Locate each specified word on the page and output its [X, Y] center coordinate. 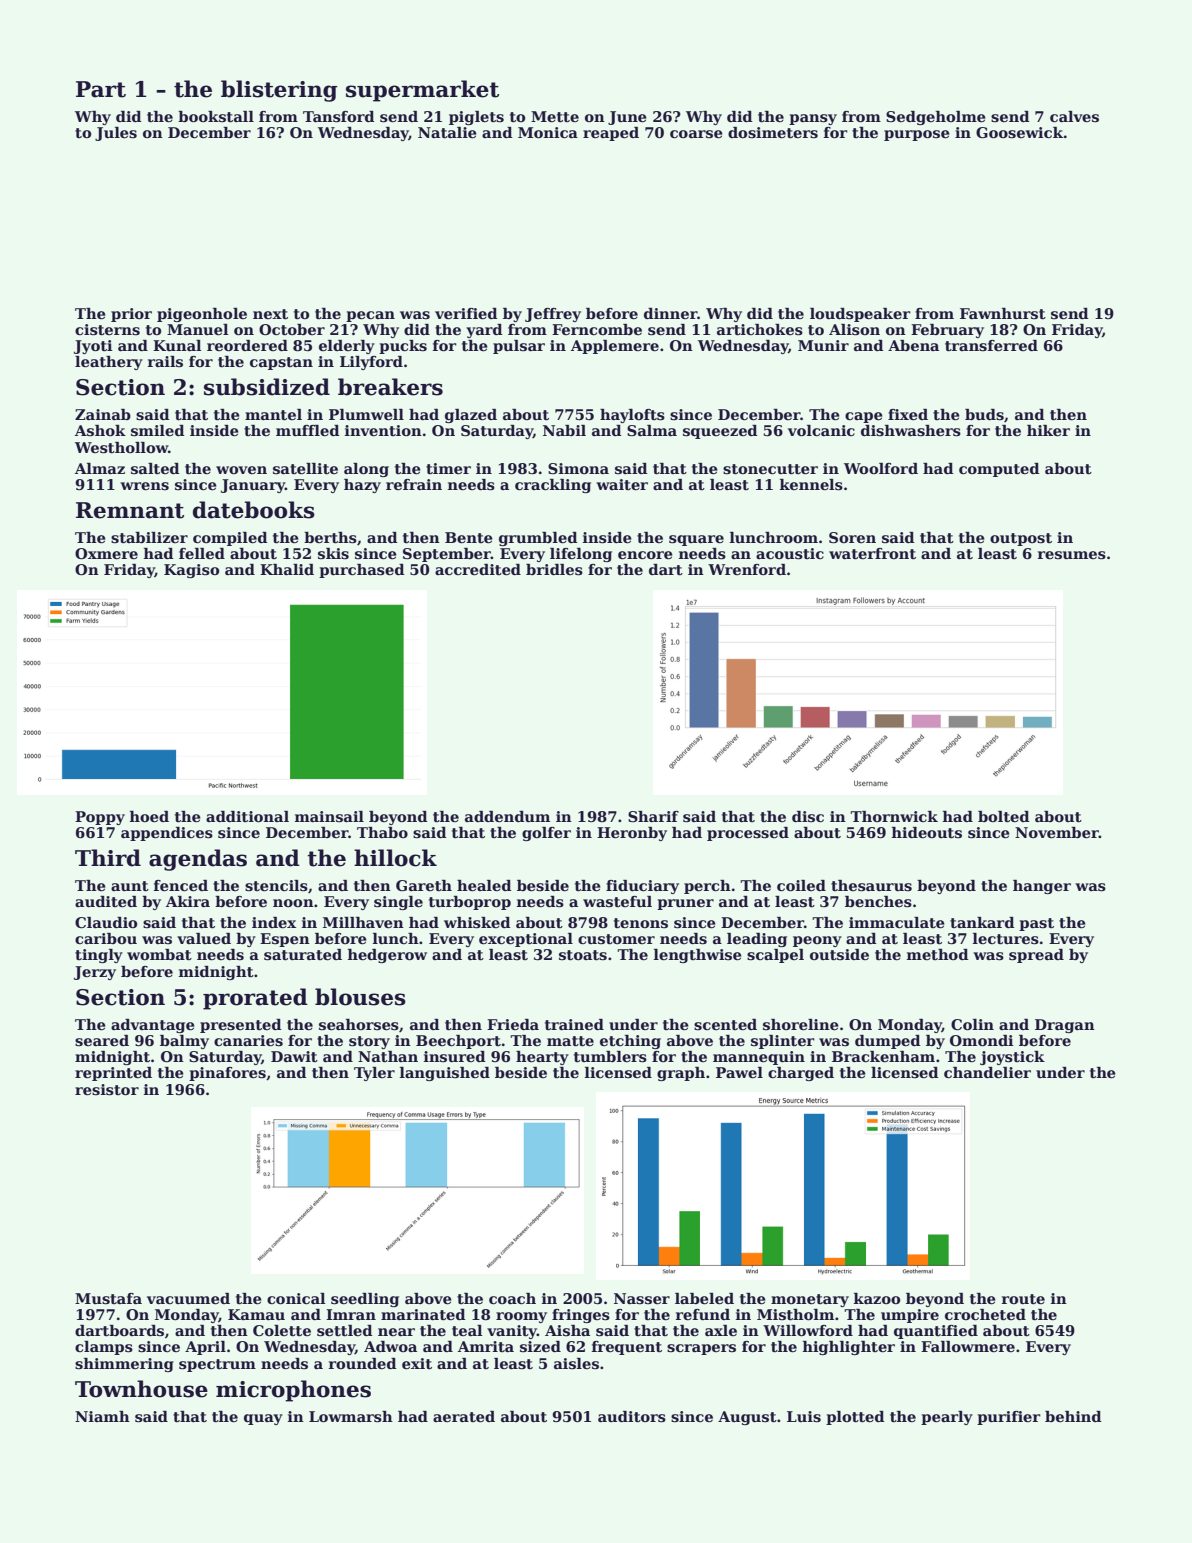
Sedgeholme [936, 118]
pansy [813, 119]
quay [263, 1419]
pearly [947, 1418]
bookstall [216, 116]
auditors [632, 1417]
